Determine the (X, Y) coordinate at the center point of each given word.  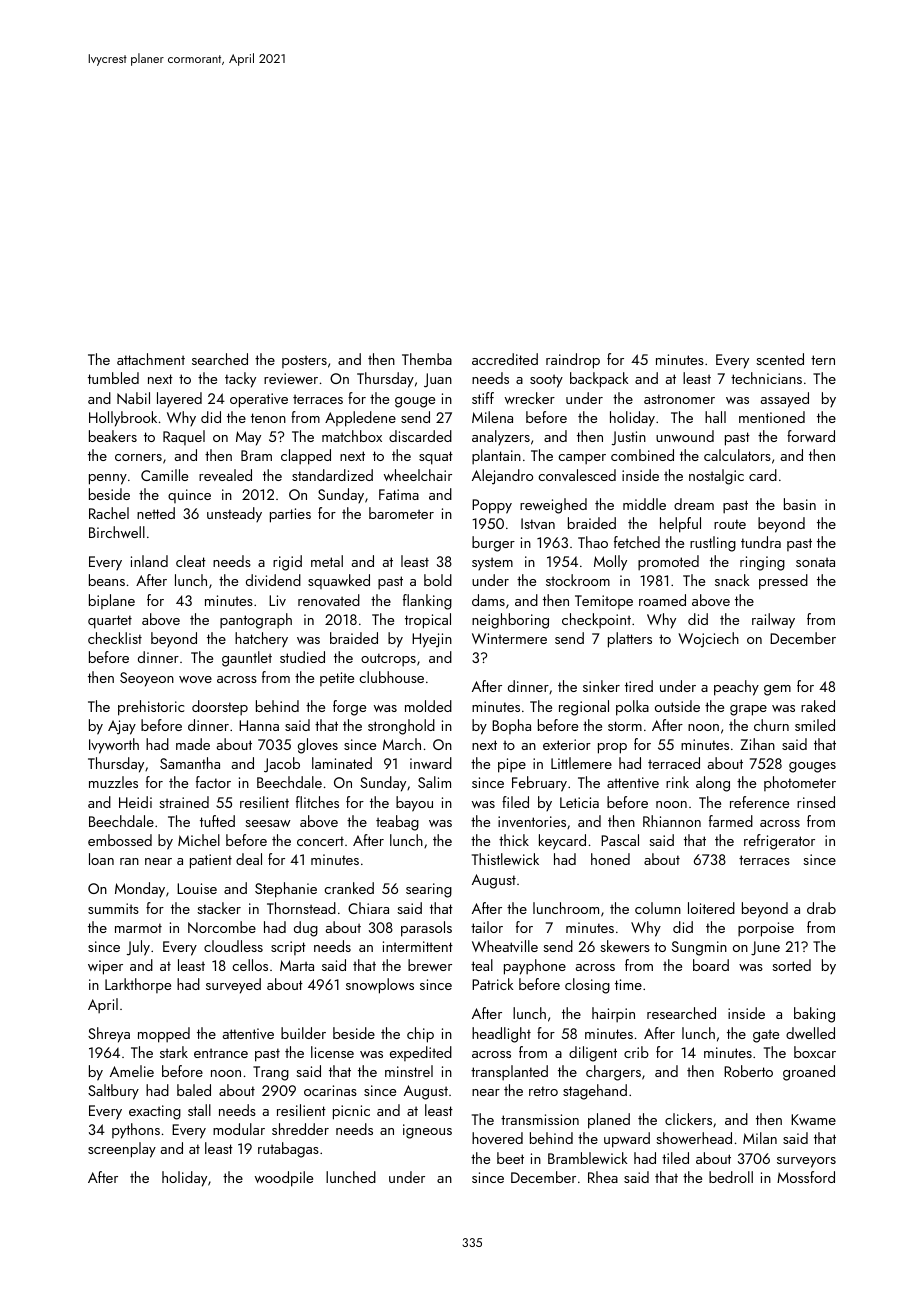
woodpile (284, 1179)
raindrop (573, 361)
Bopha (511, 726)
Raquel (184, 437)
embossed (120, 840)
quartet (110, 622)
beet (510, 1158)
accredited (505, 359)
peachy (736, 688)
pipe (512, 765)
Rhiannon (672, 821)
